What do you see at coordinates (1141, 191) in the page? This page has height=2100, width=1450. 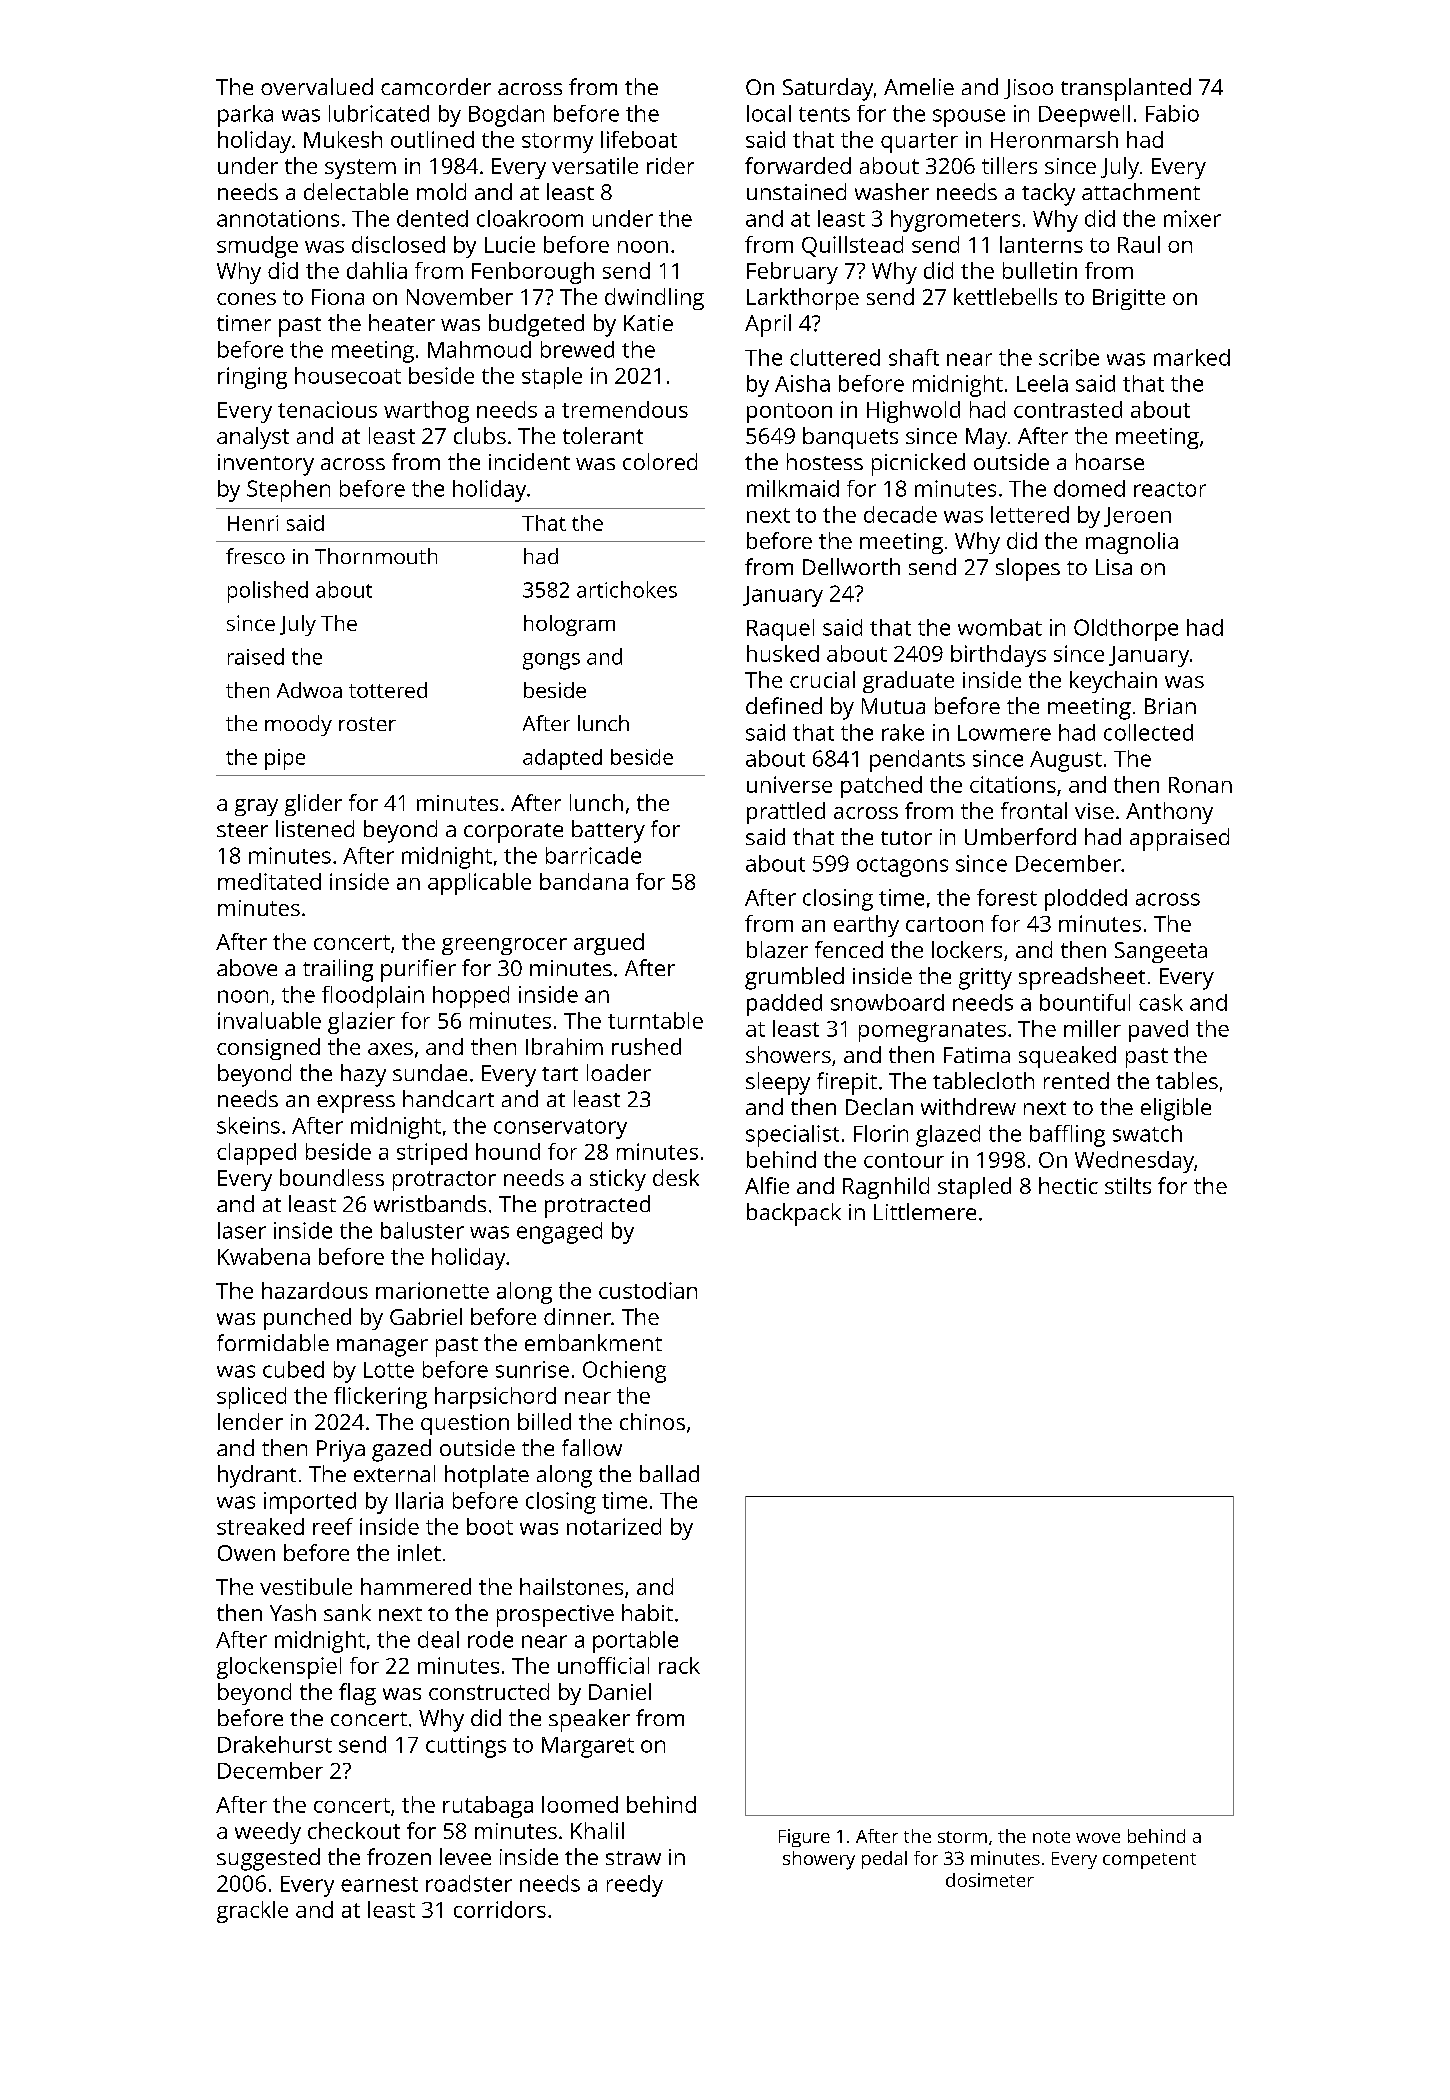 I see `attachment` at bounding box center [1141, 191].
